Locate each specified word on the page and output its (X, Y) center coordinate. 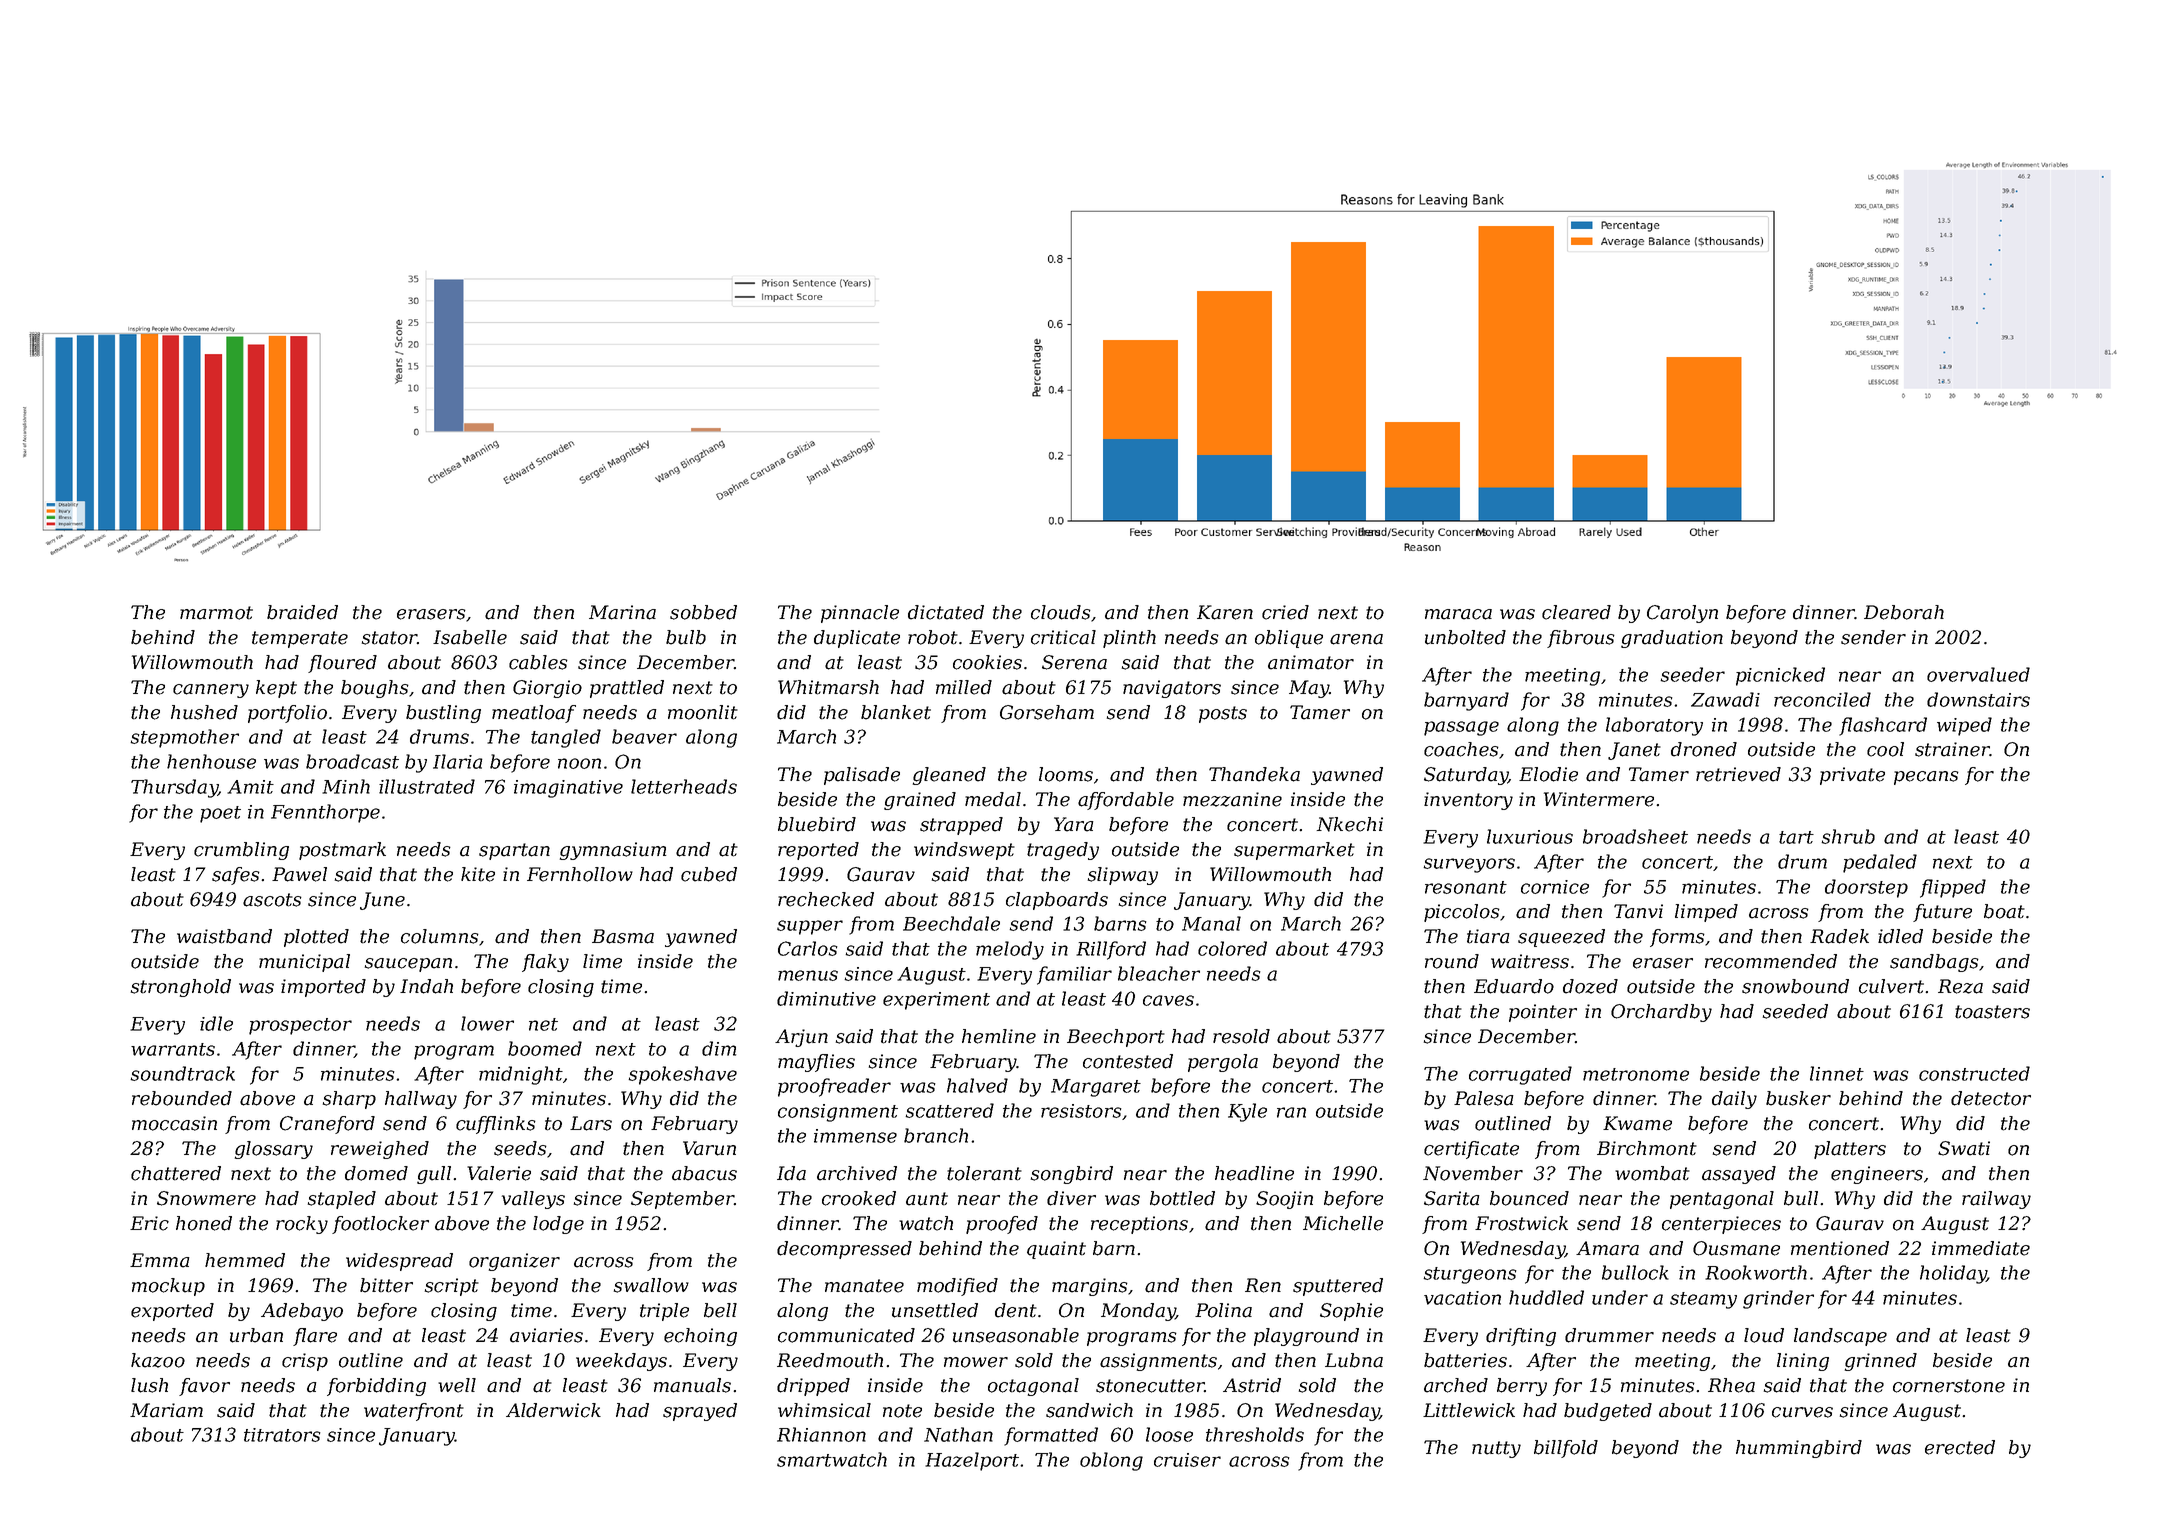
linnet (1837, 1073)
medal (993, 799)
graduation (1672, 639)
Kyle (1247, 1112)
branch (936, 1135)
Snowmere (206, 1198)
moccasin (174, 1123)
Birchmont (1647, 1148)
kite (478, 874)
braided (302, 612)
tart (1796, 837)
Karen (1225, 612)
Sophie (1351, 1312)
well (457, 1385)
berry (1522, 1387)
